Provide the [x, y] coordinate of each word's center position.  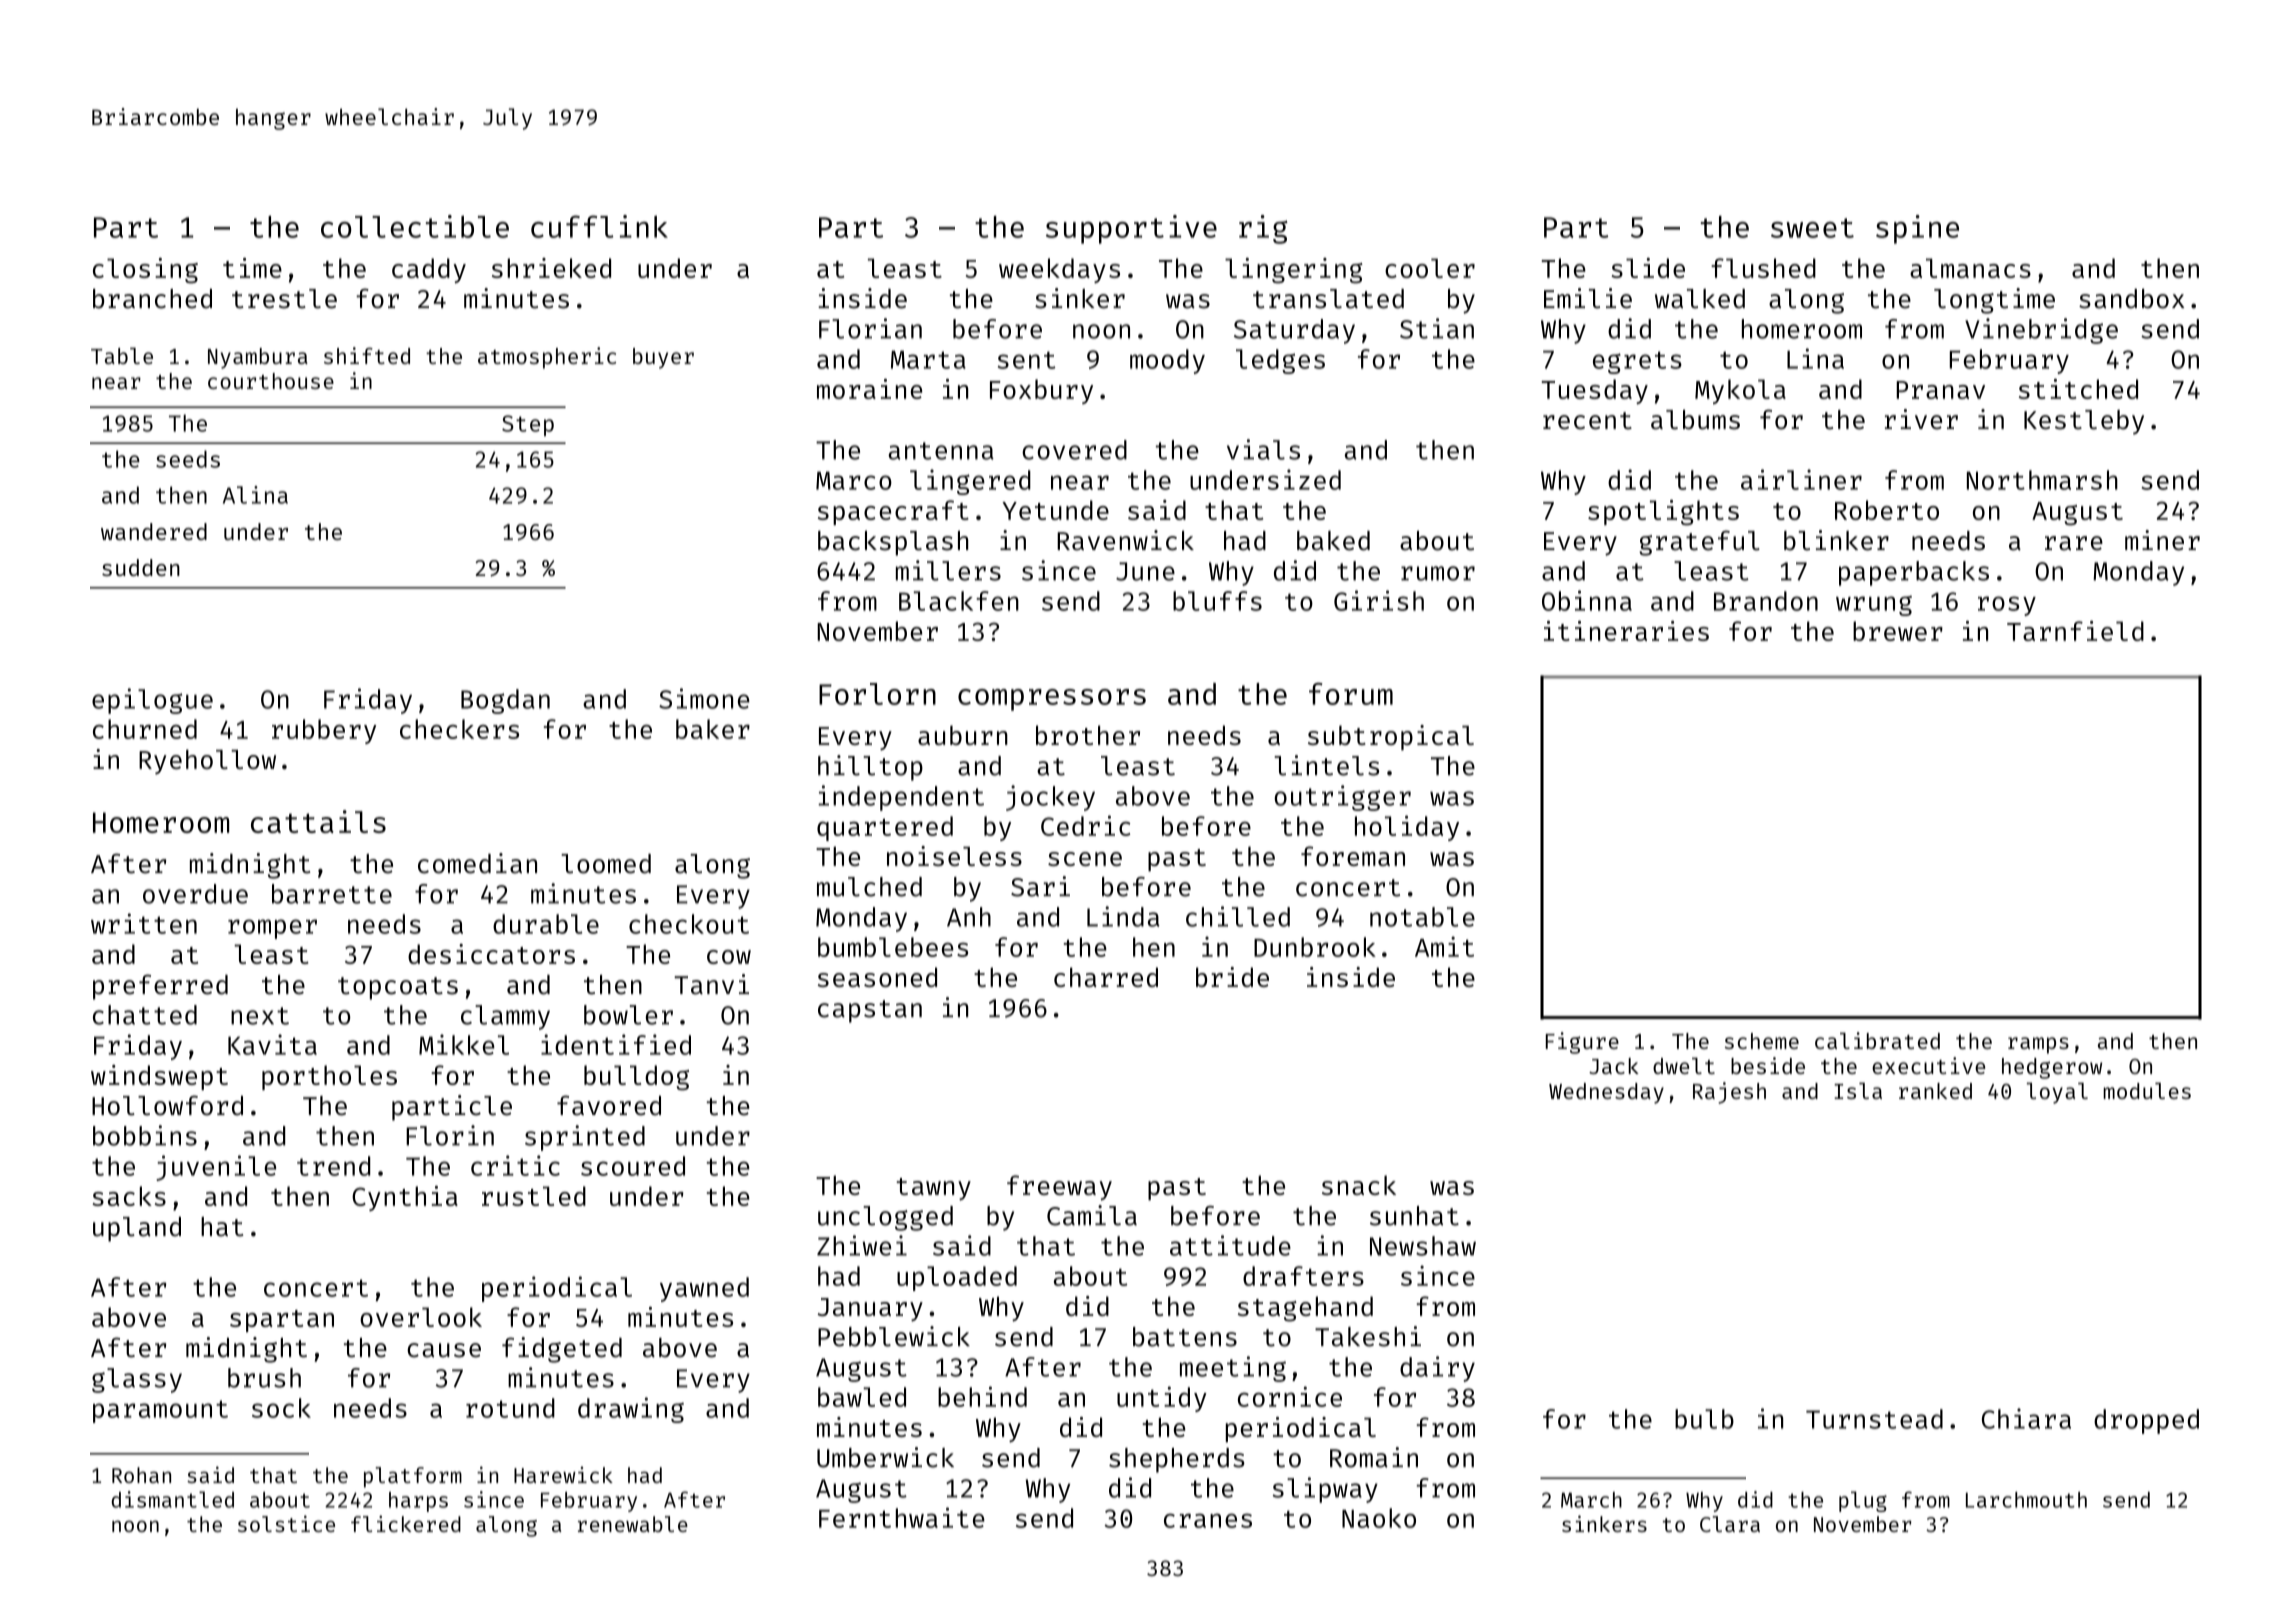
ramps [2038, 1045]
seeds [188, 459]
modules [2147, 1090]
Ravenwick [1125, 540]
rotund [510, 1408]
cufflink [599, 226]
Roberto [1887, 510]
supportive [1131, 229]
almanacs [1970, 268]
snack [1359, 1185]
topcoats [398, 988]
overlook [421, 1317]
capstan [870, 1011]
